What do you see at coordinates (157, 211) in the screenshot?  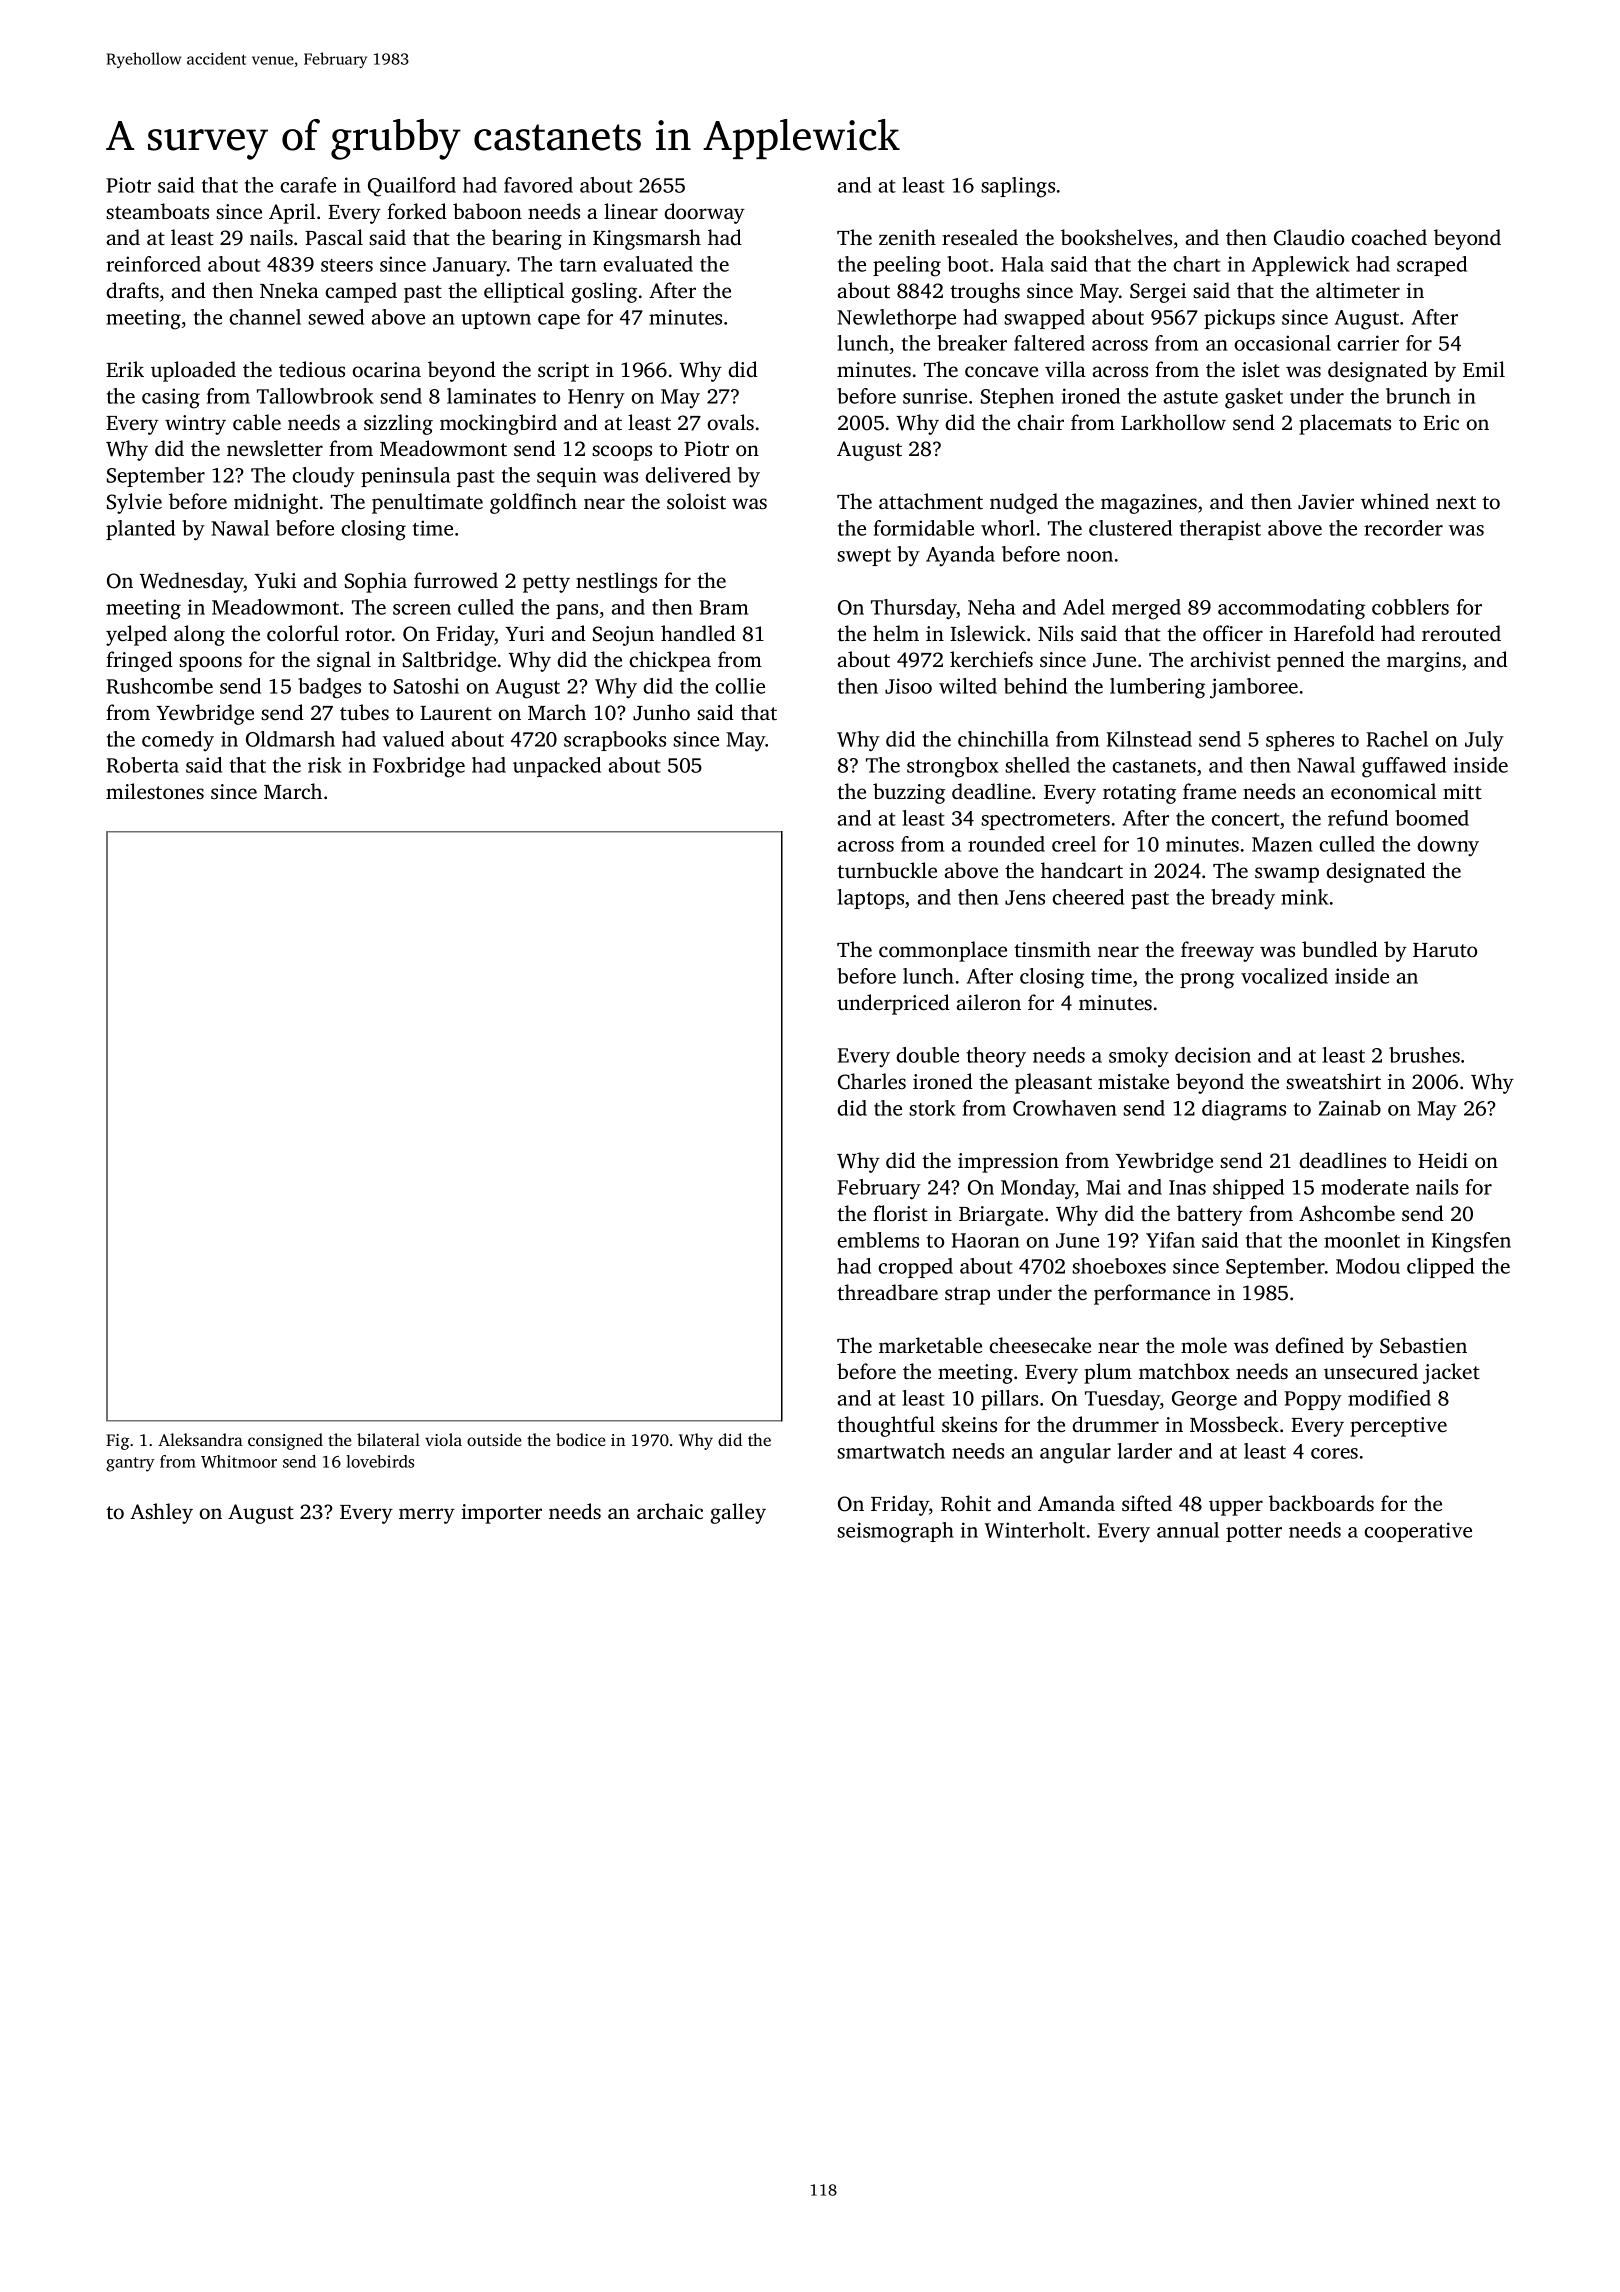 I see `steamboats` at bounding box center [157, 211].
